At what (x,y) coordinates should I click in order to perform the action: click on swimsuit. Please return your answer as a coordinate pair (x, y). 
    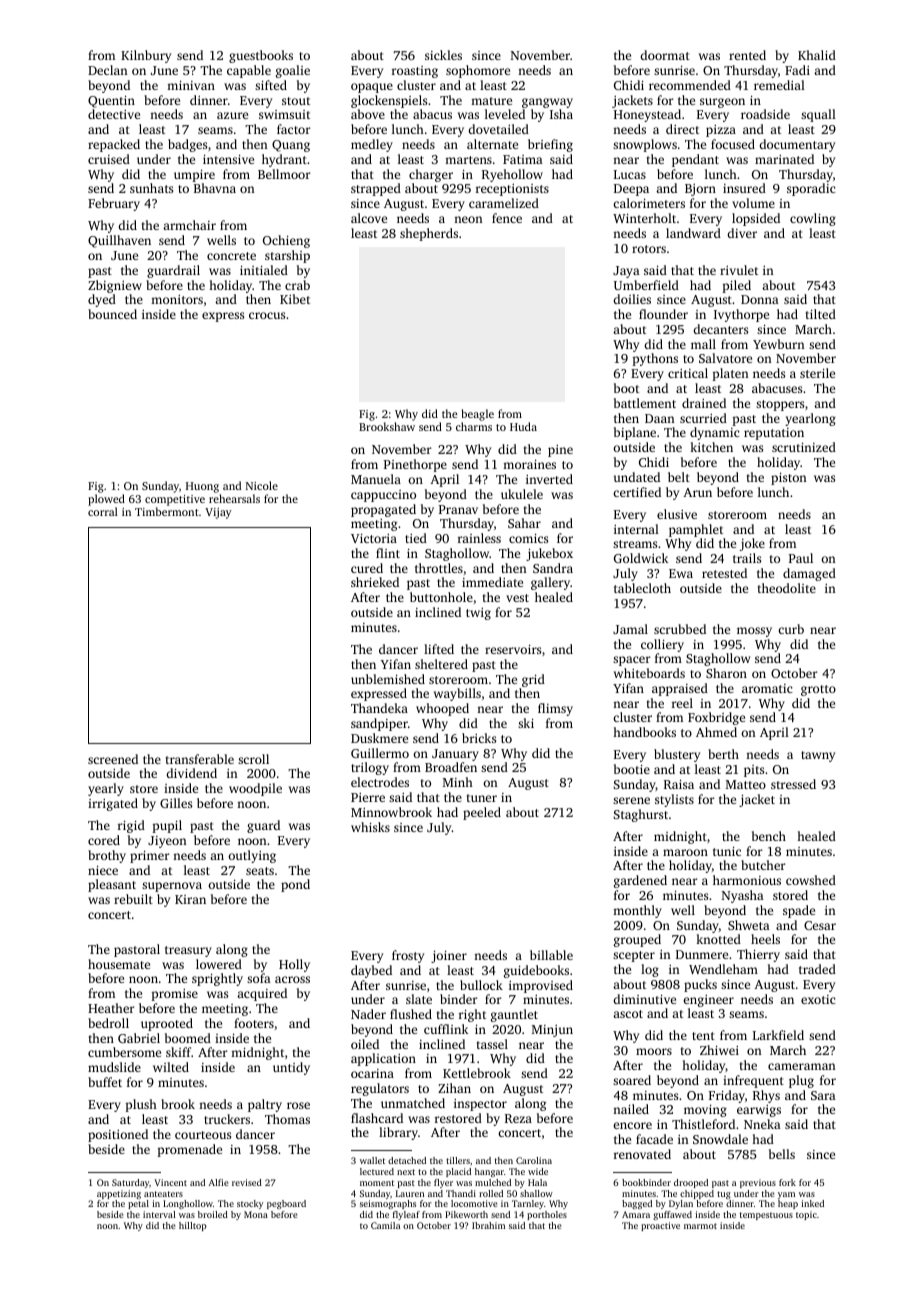
    Looking at the image, I should click on (284, 114).
